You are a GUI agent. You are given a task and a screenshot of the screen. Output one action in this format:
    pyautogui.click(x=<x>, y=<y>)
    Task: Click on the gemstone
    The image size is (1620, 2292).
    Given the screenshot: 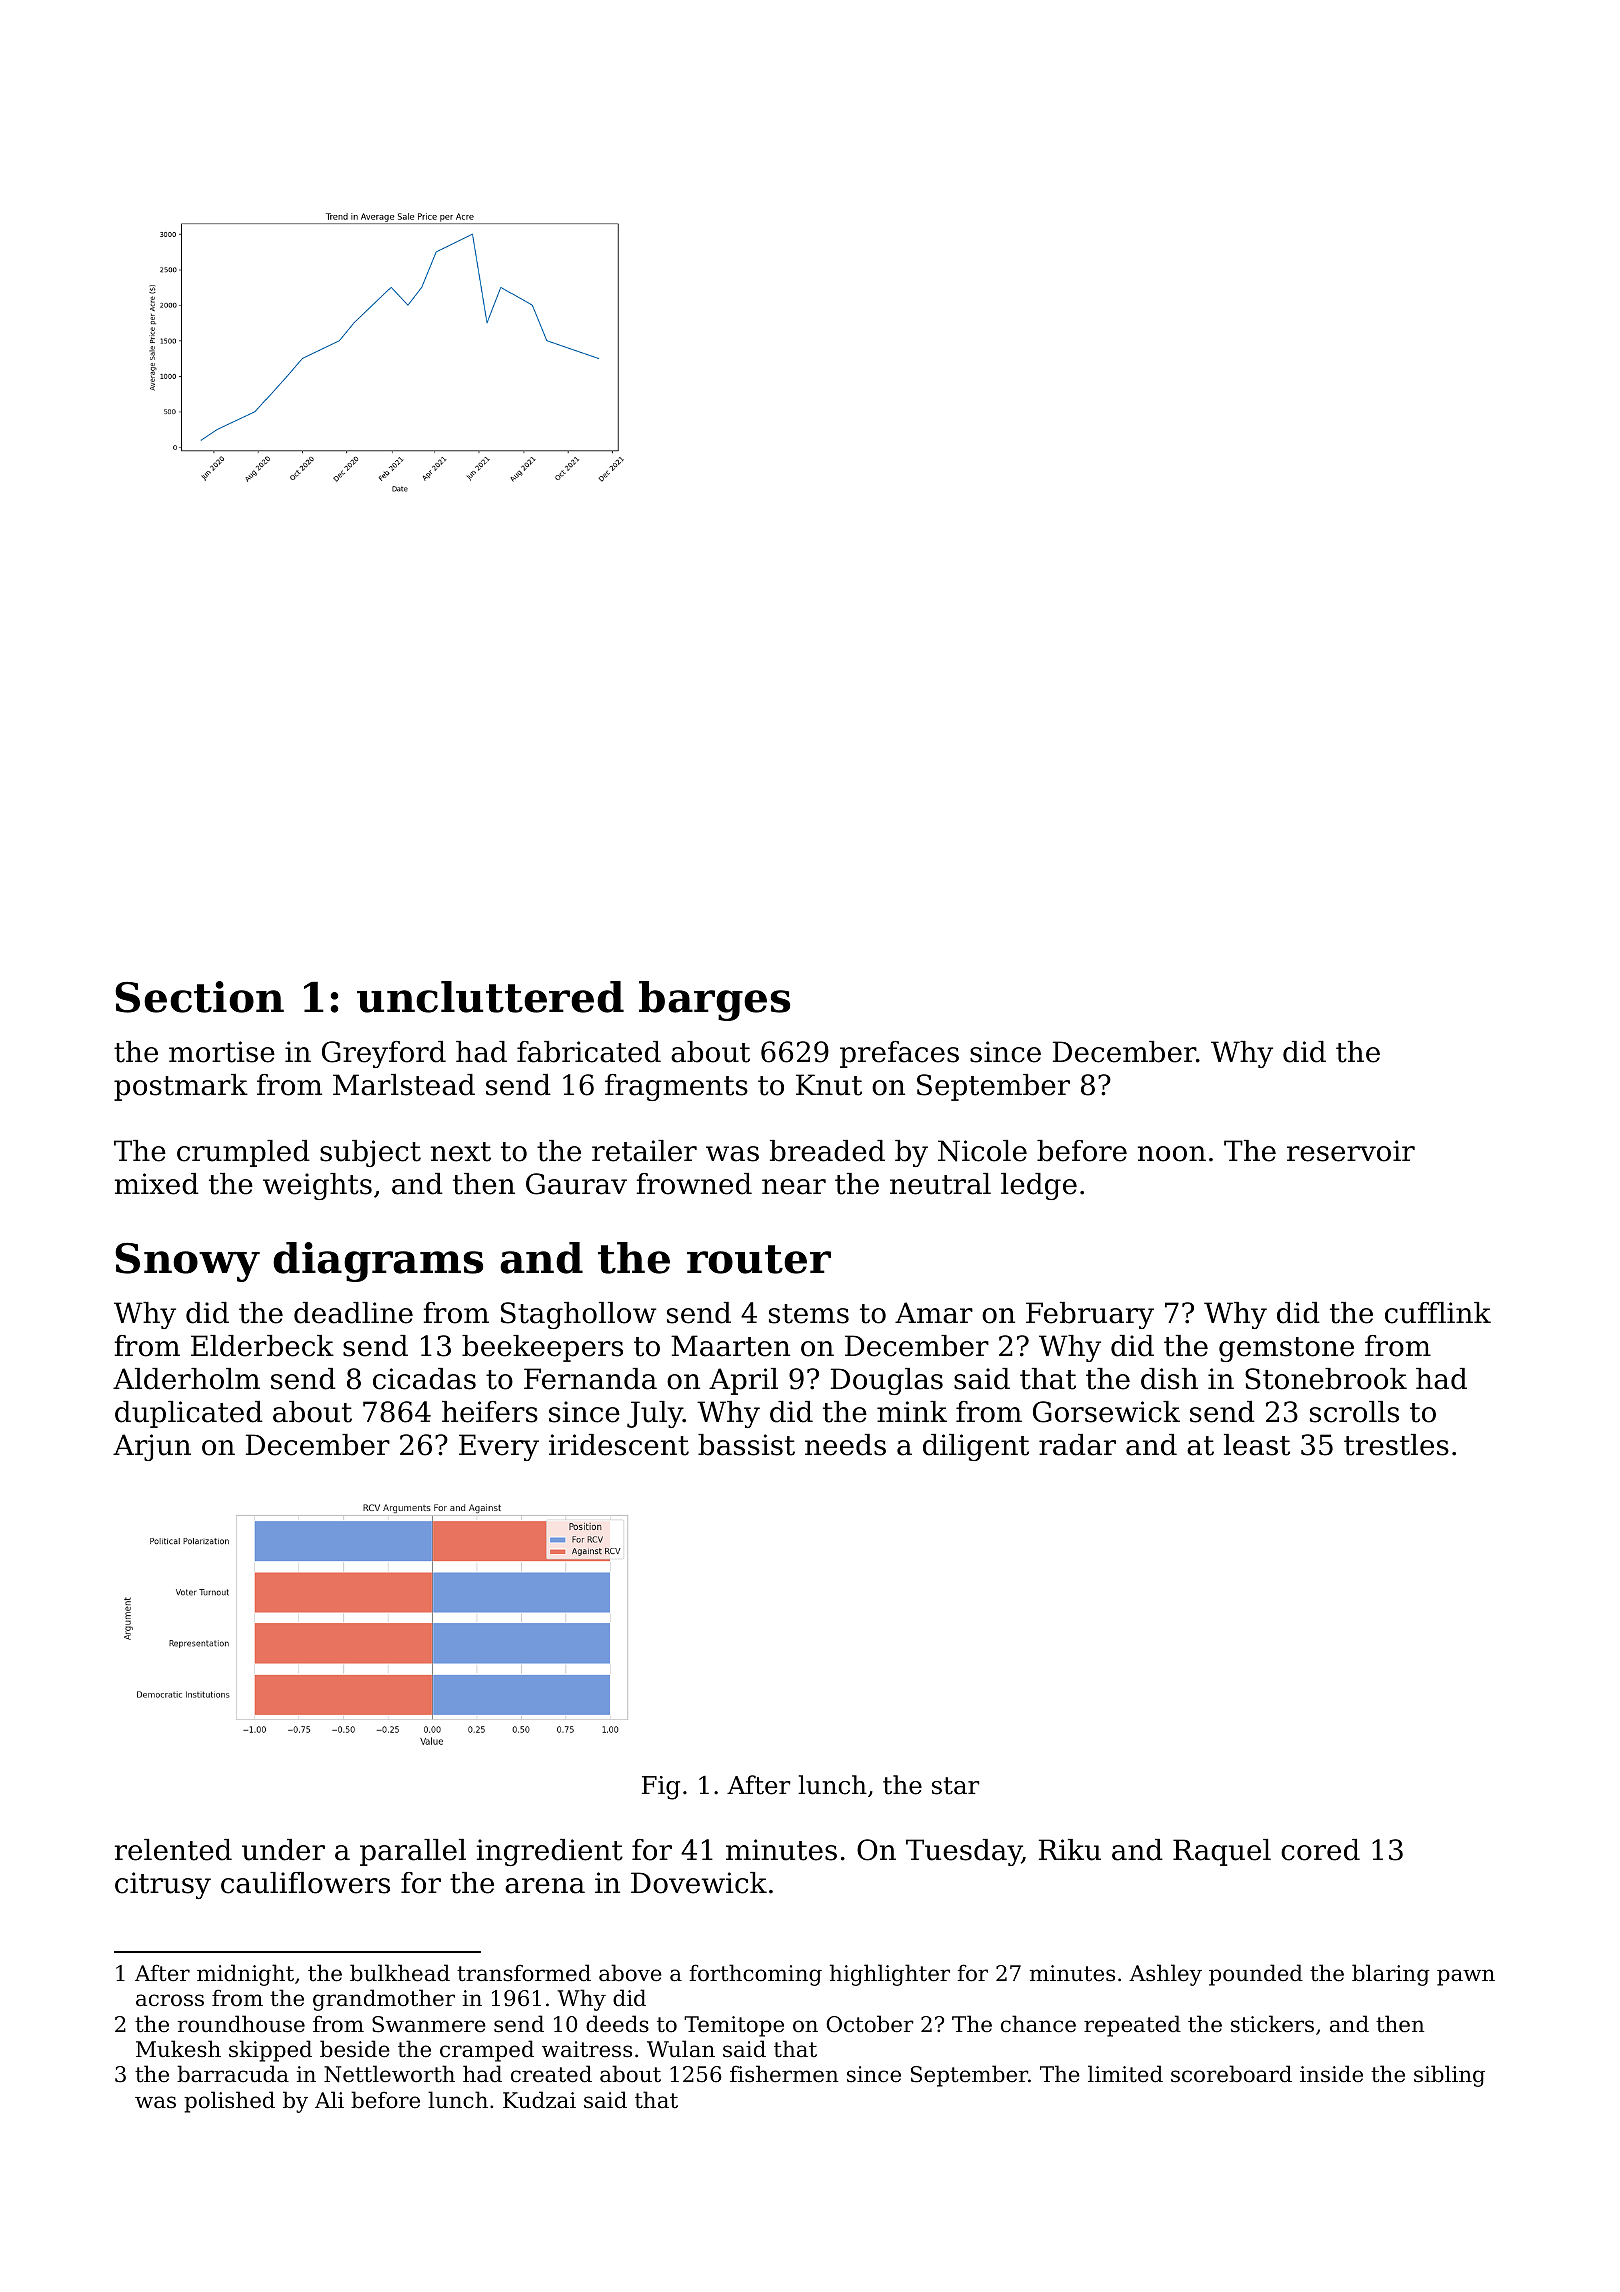 What is the action you would take?
    pyautogui.click(x=1286, y=1349)
